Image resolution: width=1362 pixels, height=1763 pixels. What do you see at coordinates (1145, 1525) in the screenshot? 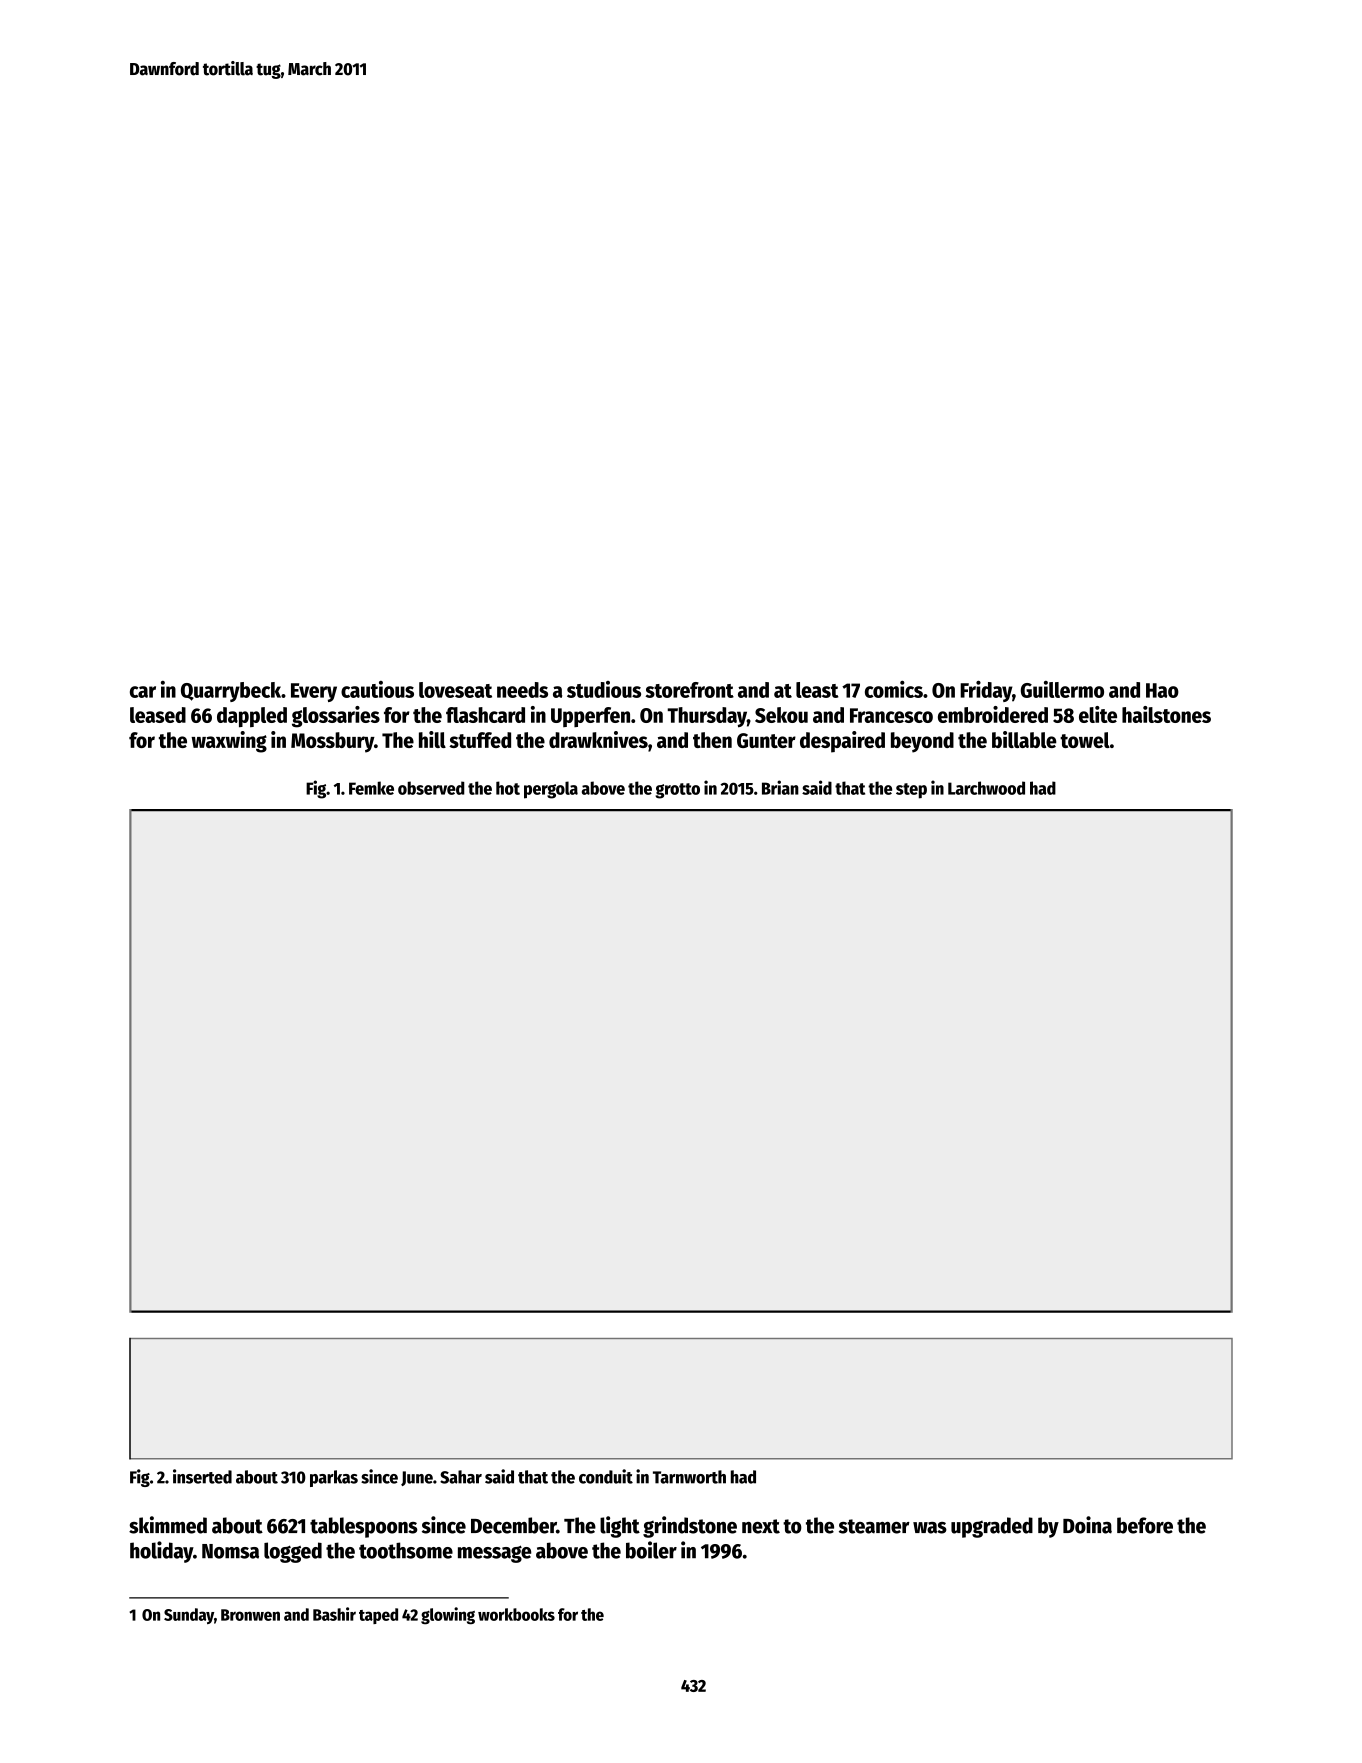
I see `before` at bounding box center [1145, 1525].
